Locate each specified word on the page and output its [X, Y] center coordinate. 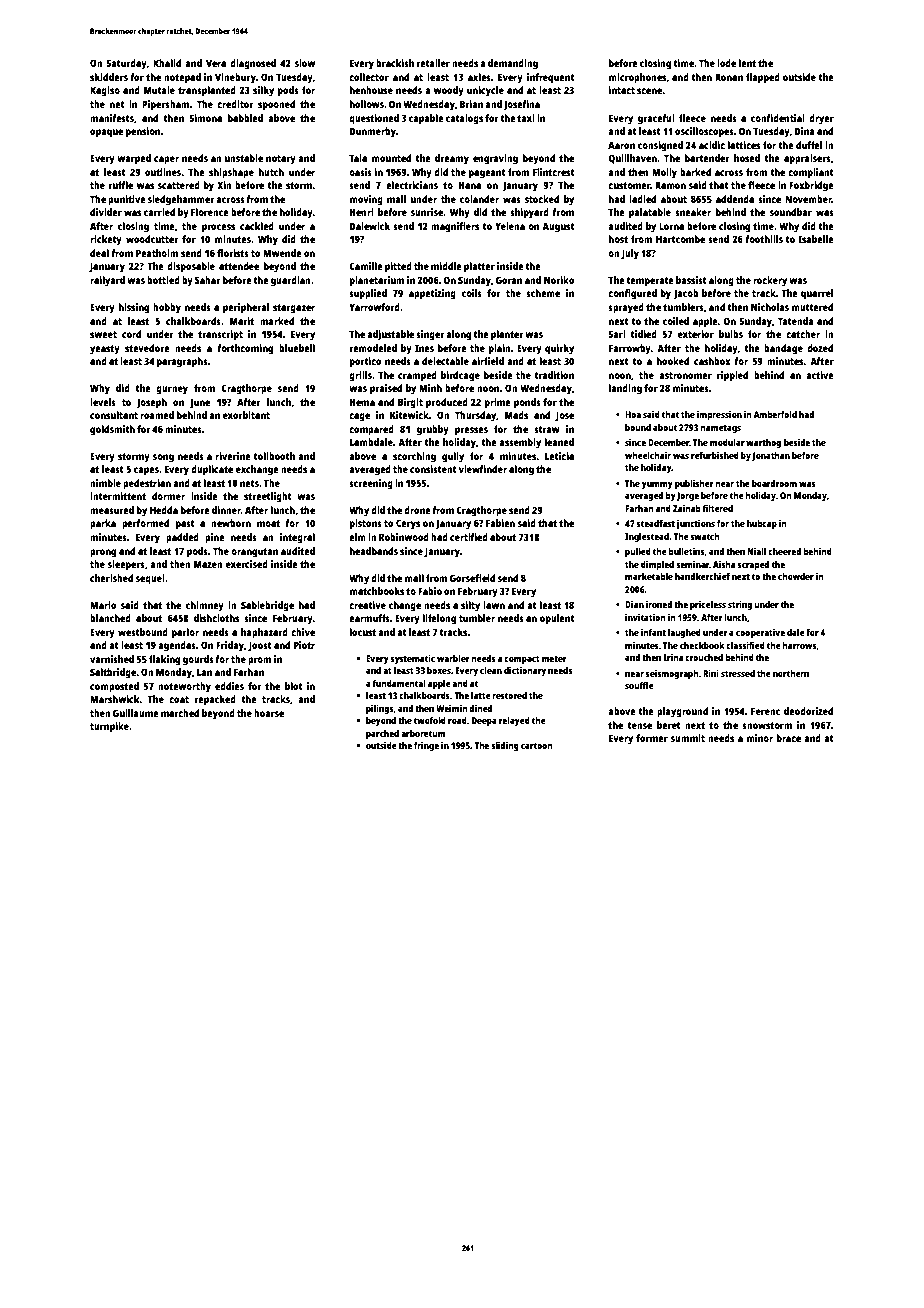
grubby [433, 430]
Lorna [671, 226]
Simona [205, 118]
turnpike [109, 727]
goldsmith [112, 430]
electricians [412, 185]
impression [719, 415]
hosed [747, 158]
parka [103, 524]
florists [233, 253]
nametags [720, 429]
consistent [433, 469]
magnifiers [455, 227]
